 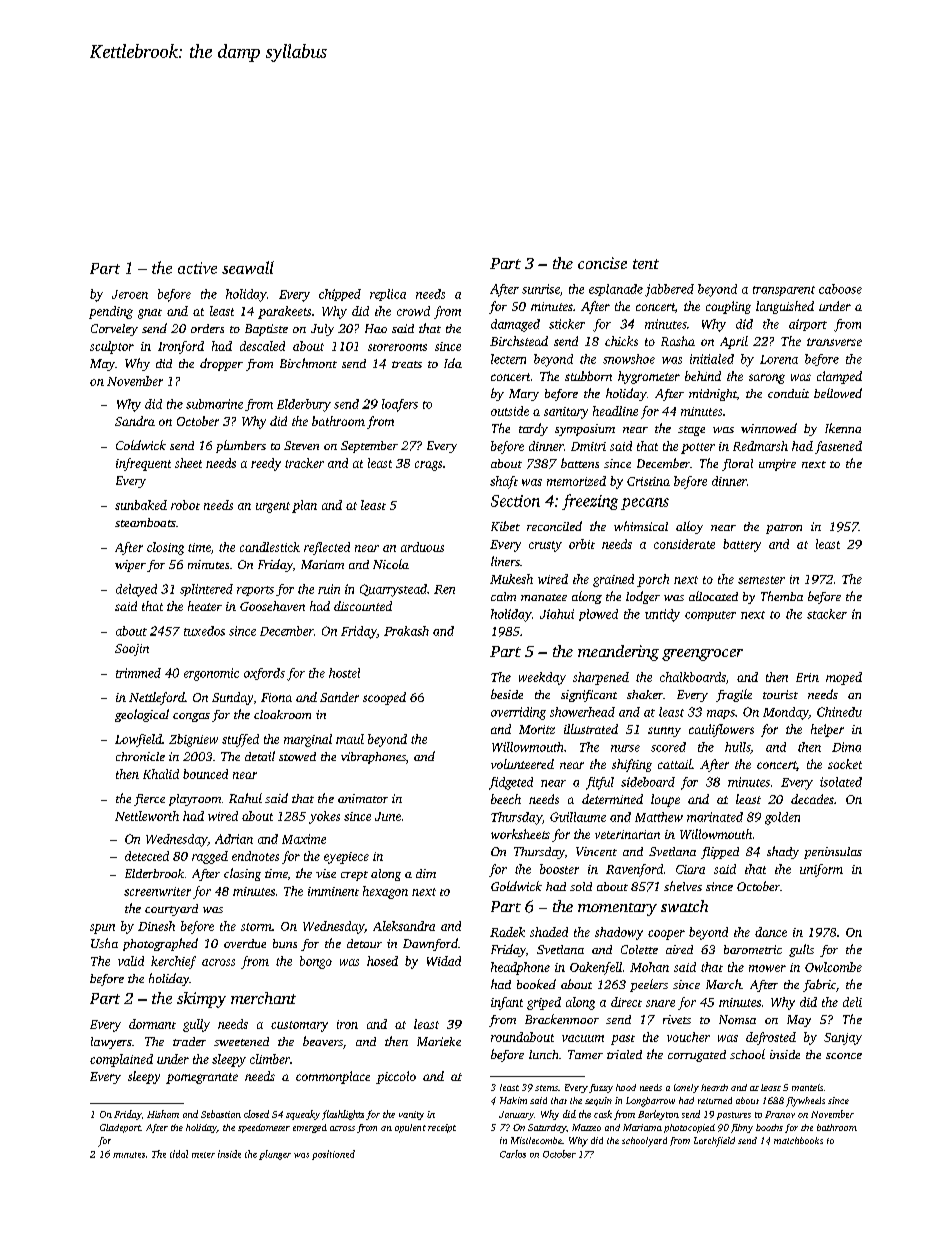 I want to click on shady, so click(x=783, y=852).
